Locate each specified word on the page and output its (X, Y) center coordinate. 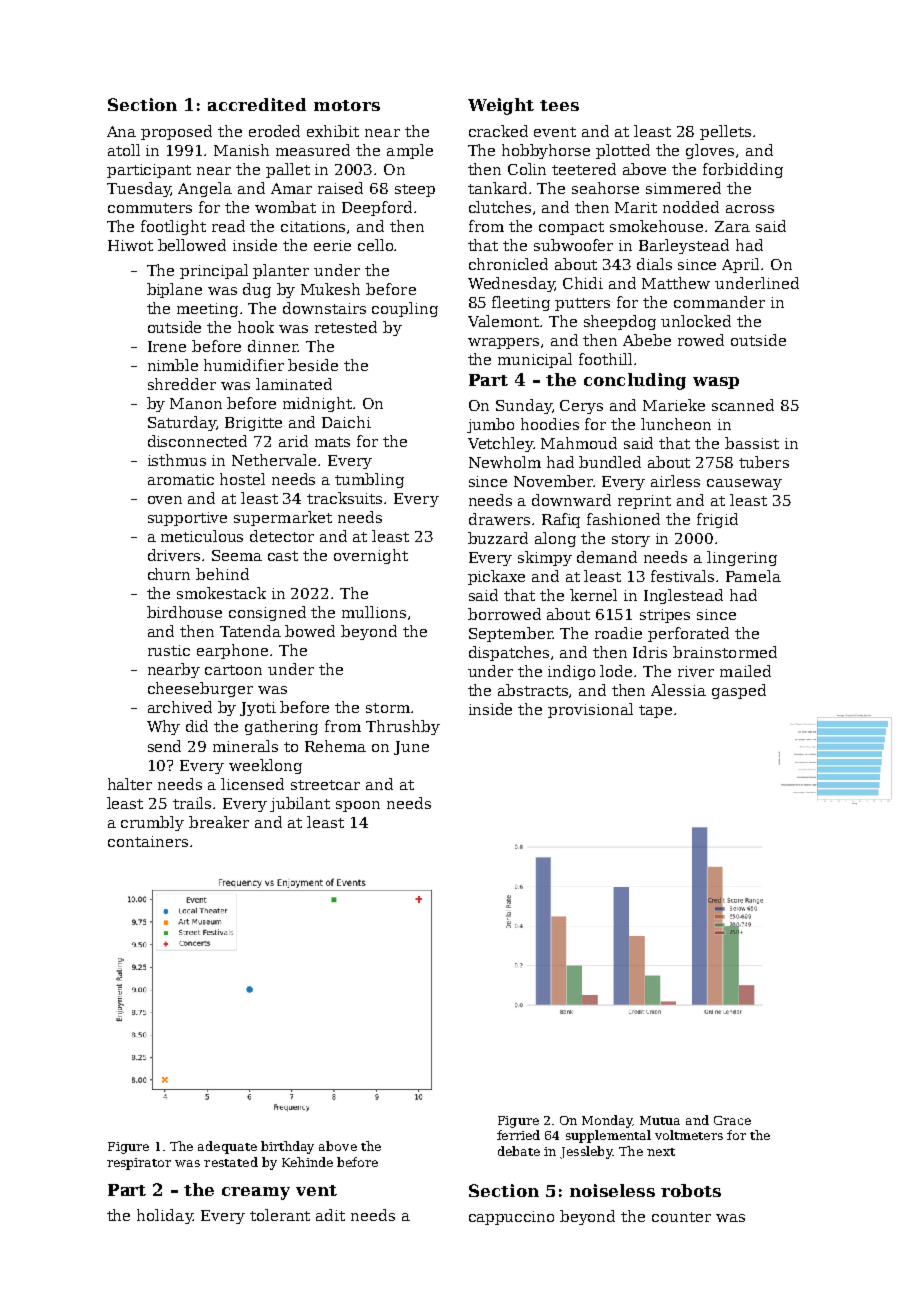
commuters (150, 208)
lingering (742, 558)
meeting (207, 310)
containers (148, 841)
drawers (499, 519)
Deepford (377, 208)
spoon (358, 806)
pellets (725, 132)
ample (410, 151)
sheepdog (620, 322)
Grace (732, 1120)
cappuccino (511, 1218)
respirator (139, 1164)
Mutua (660, 1120)
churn (169, 574)
